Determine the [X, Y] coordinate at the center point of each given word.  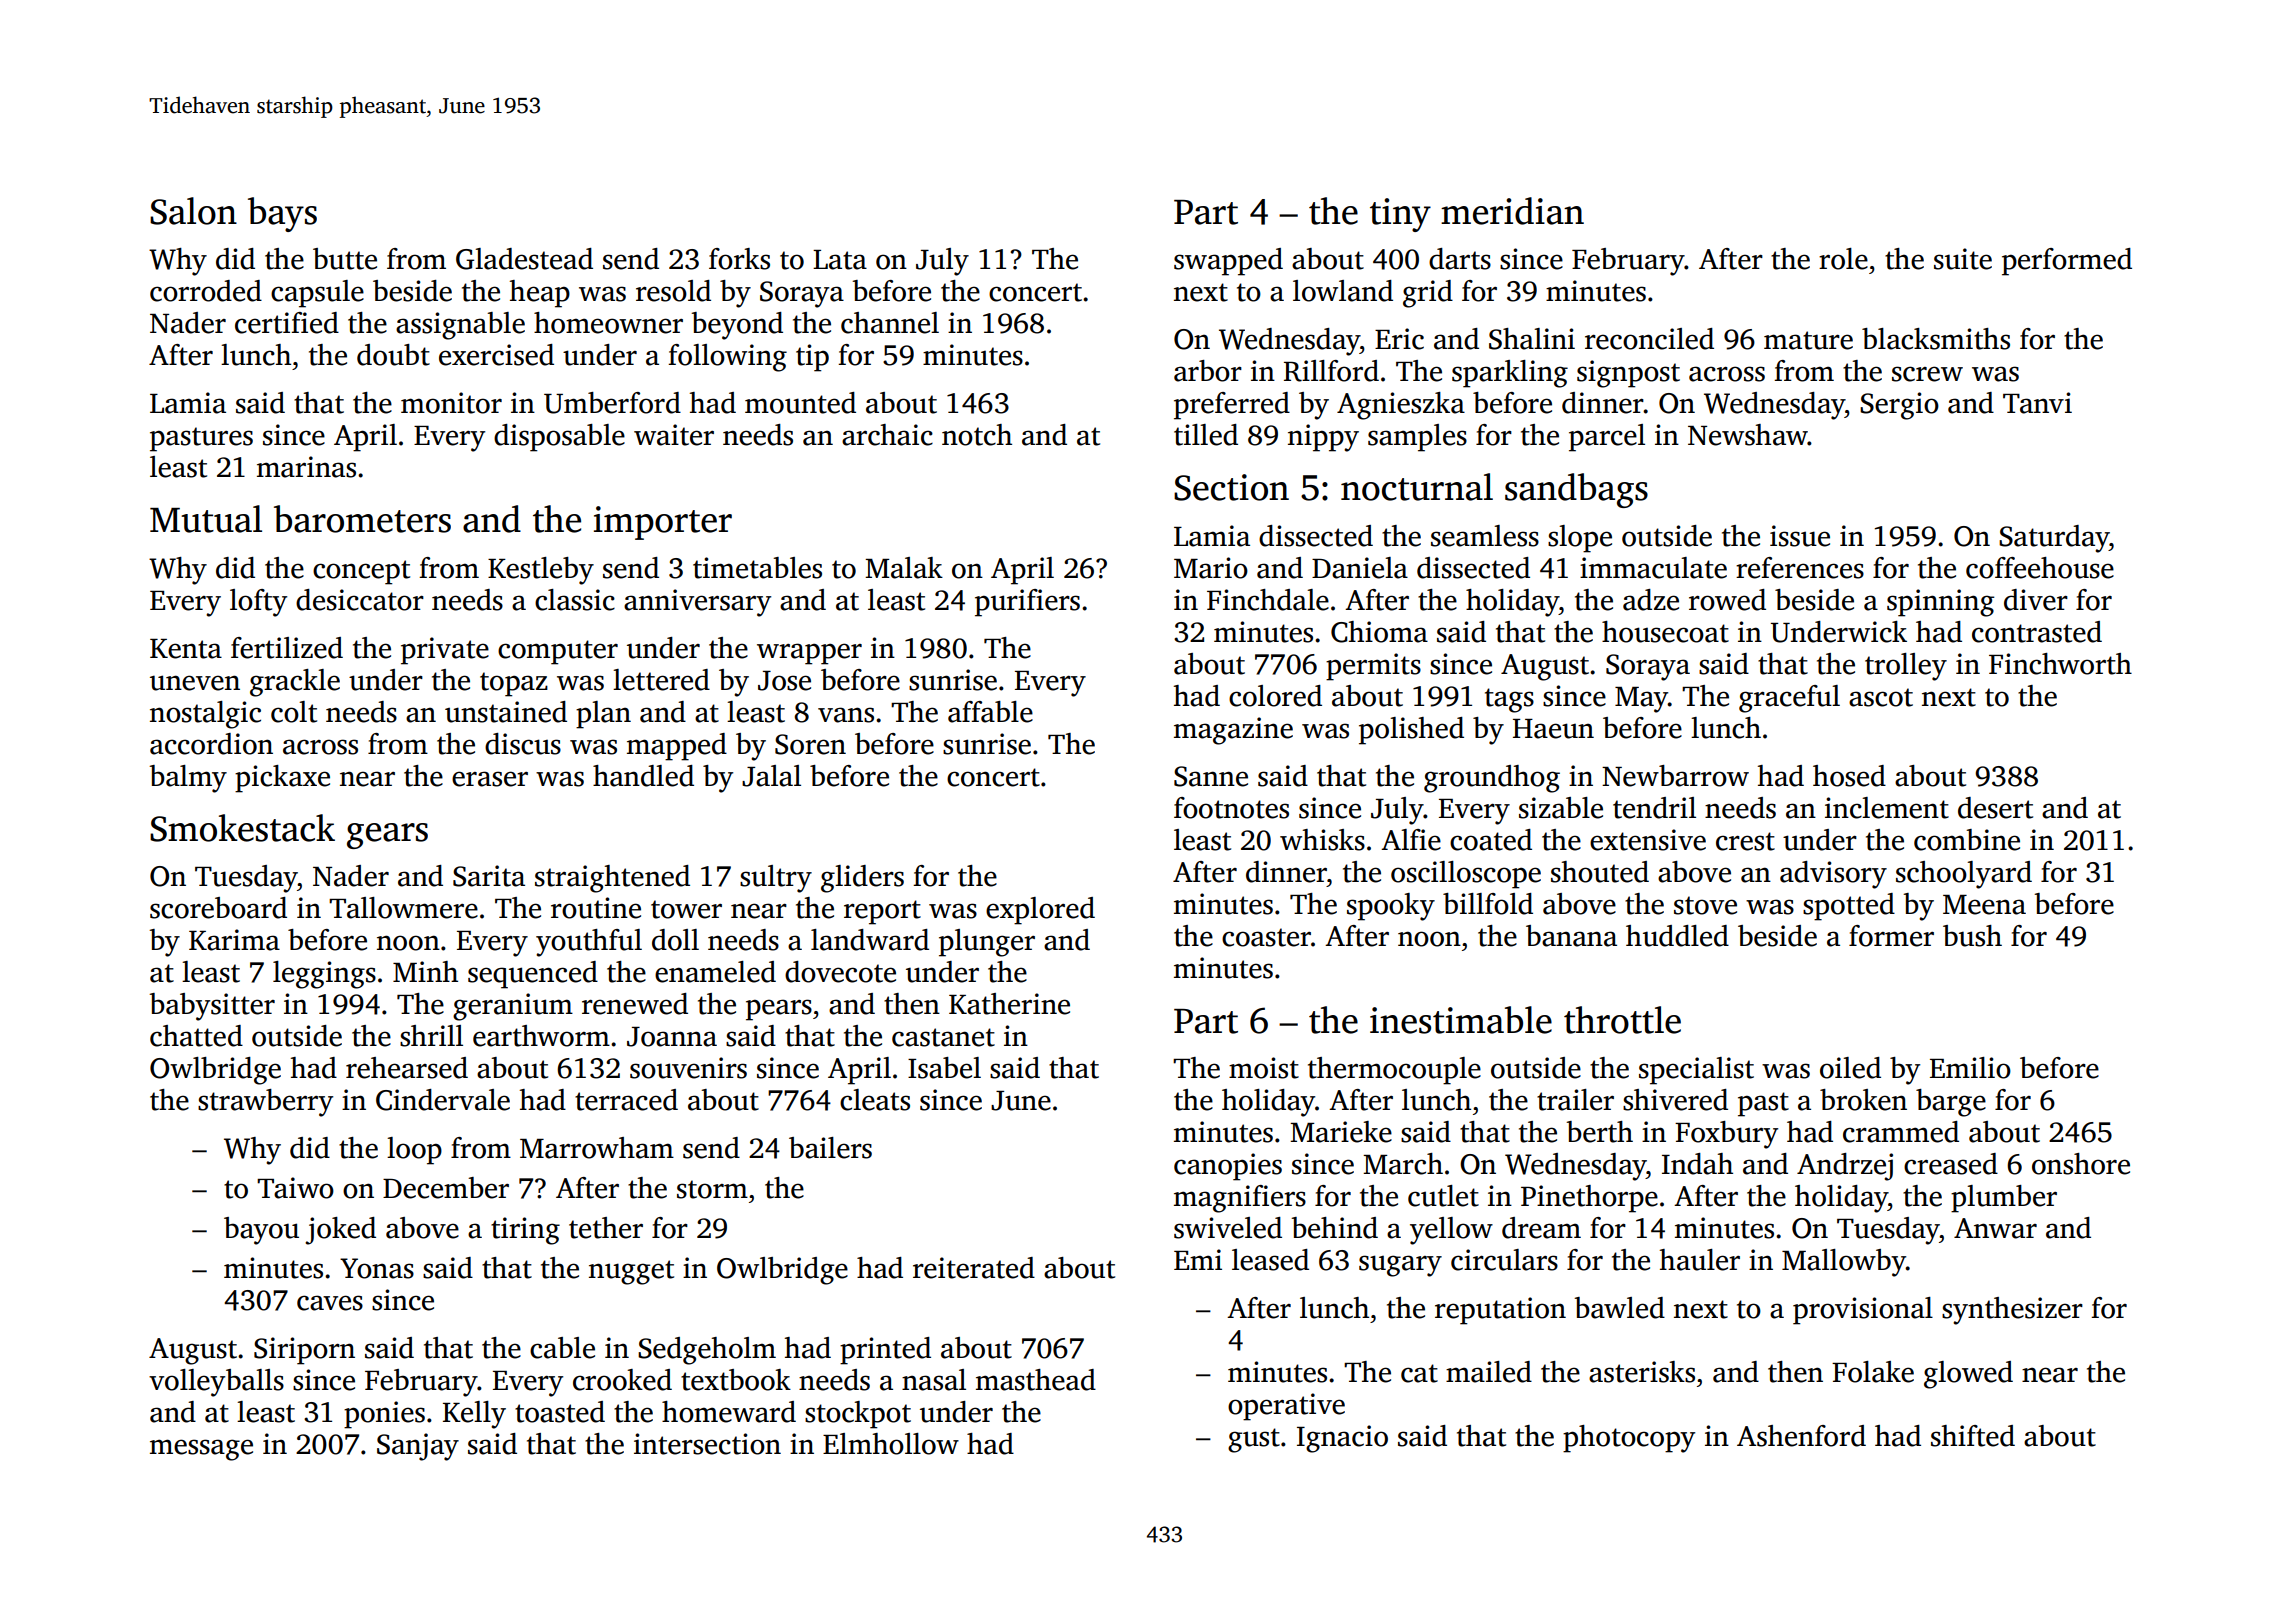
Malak [904, 568]
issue [1800, 536]
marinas [306, 467]
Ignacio [1342, 1439]
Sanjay [418, 1447]
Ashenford [1801, 1436]
